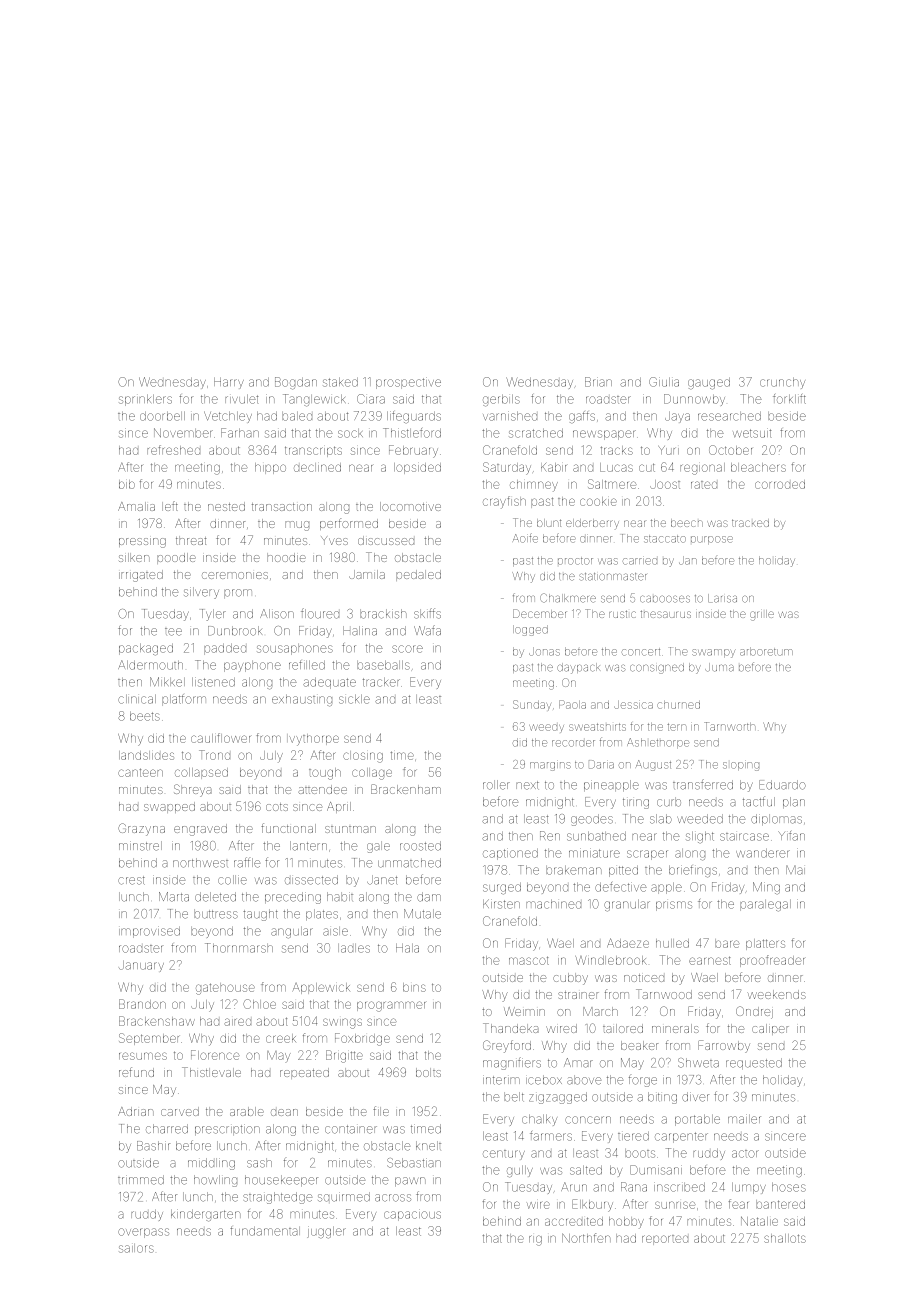  Describe the element at coordinates (180, 1111) in the screenshot. I see `carved` at that location.
